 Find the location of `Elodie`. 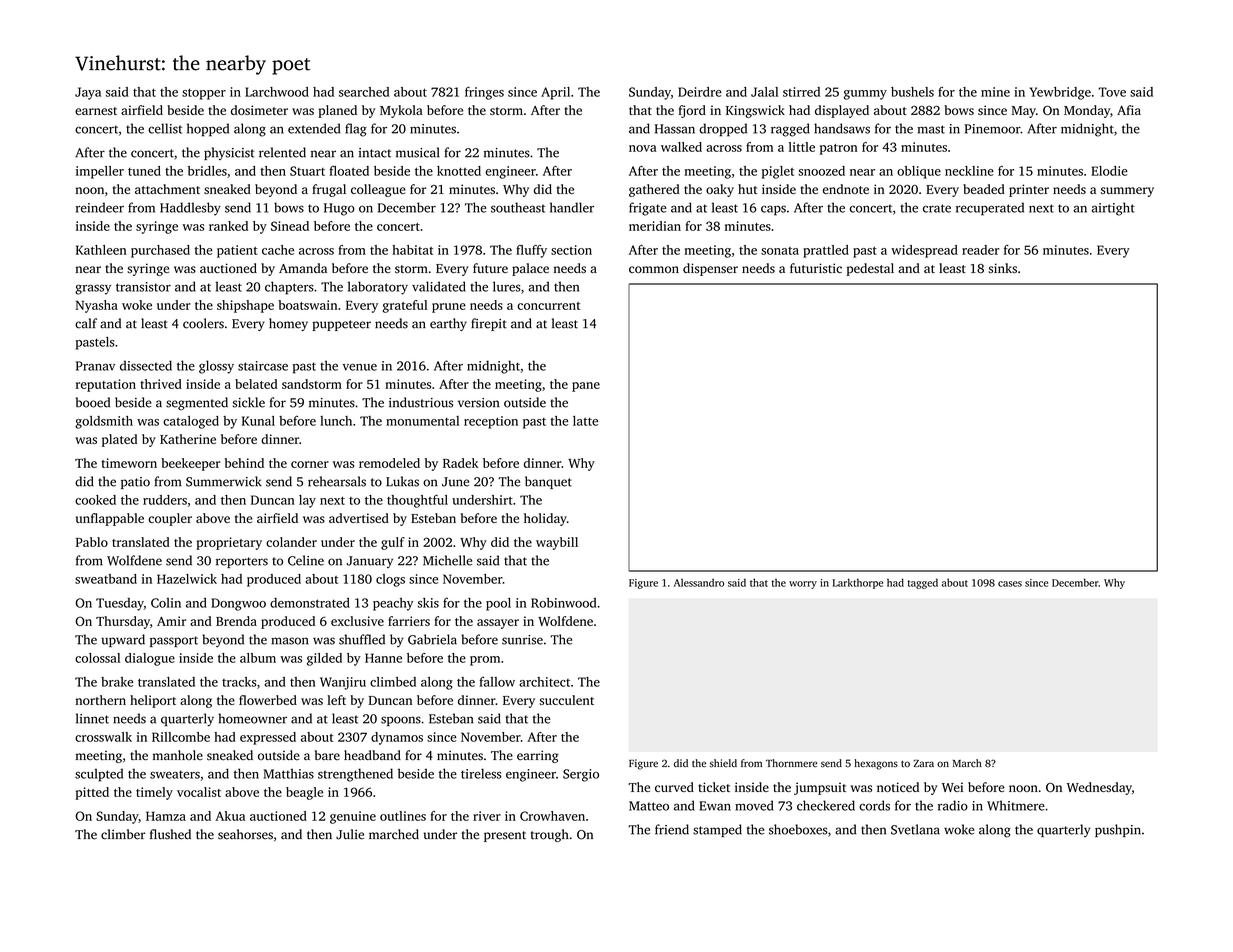

Elodie is located at coordinates (1109, 171).
